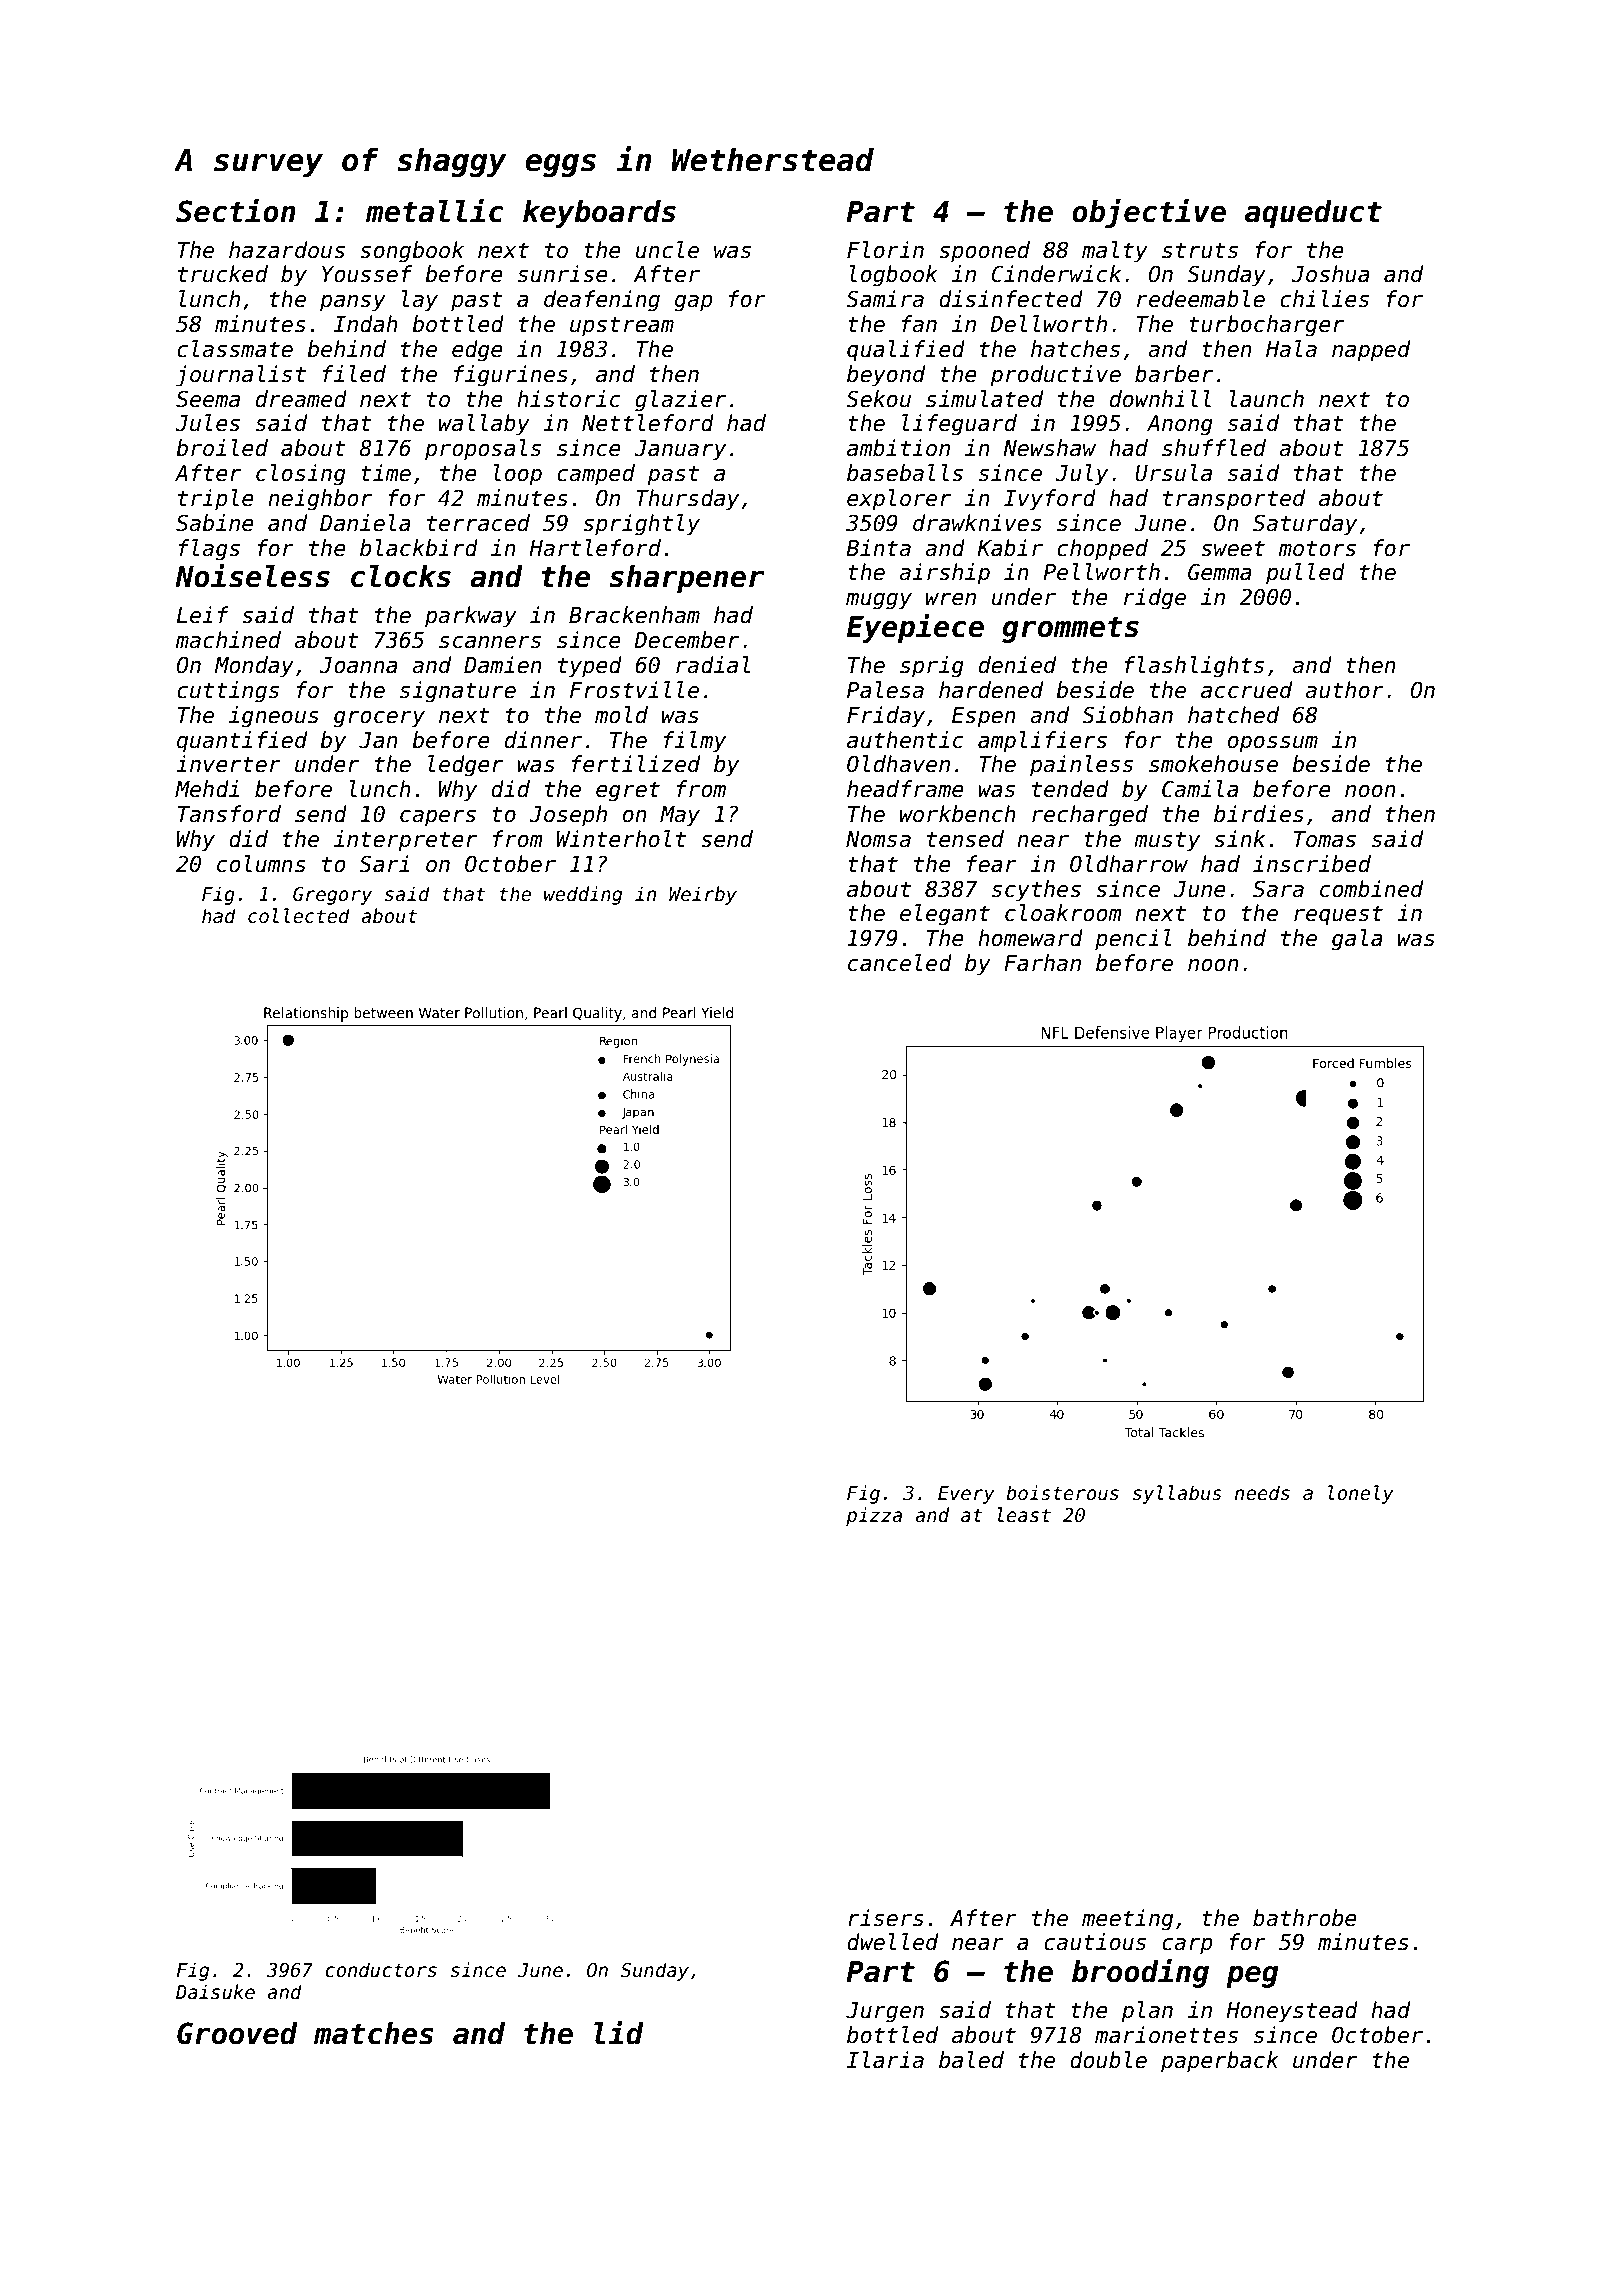  Describe the element at coordinates (1292, 2012) in the document. I see `Honeystead` at that location.
